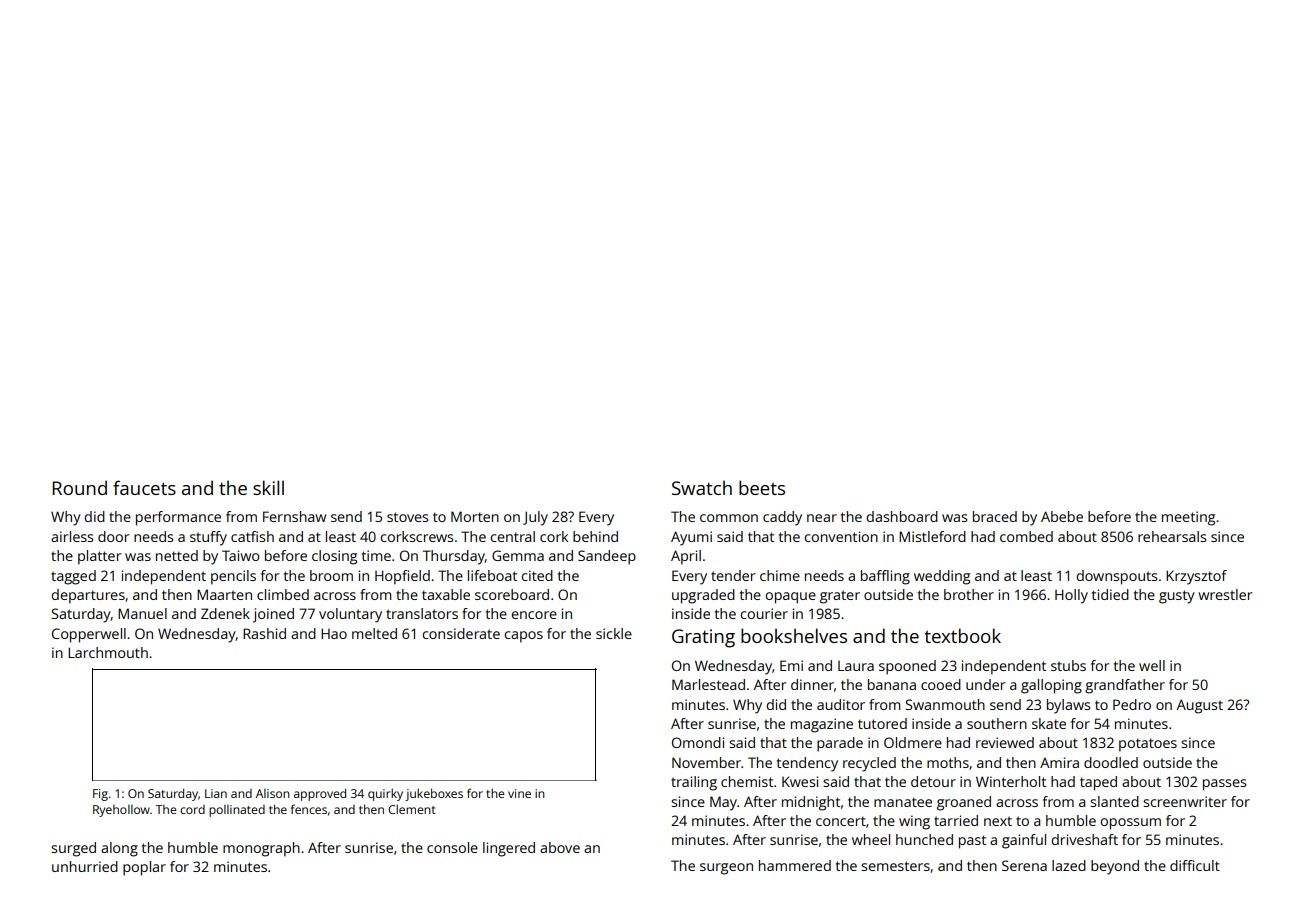 The width and height of the screenshot is (1308, 924). I want to click on Rashid, so click(264, 633).
